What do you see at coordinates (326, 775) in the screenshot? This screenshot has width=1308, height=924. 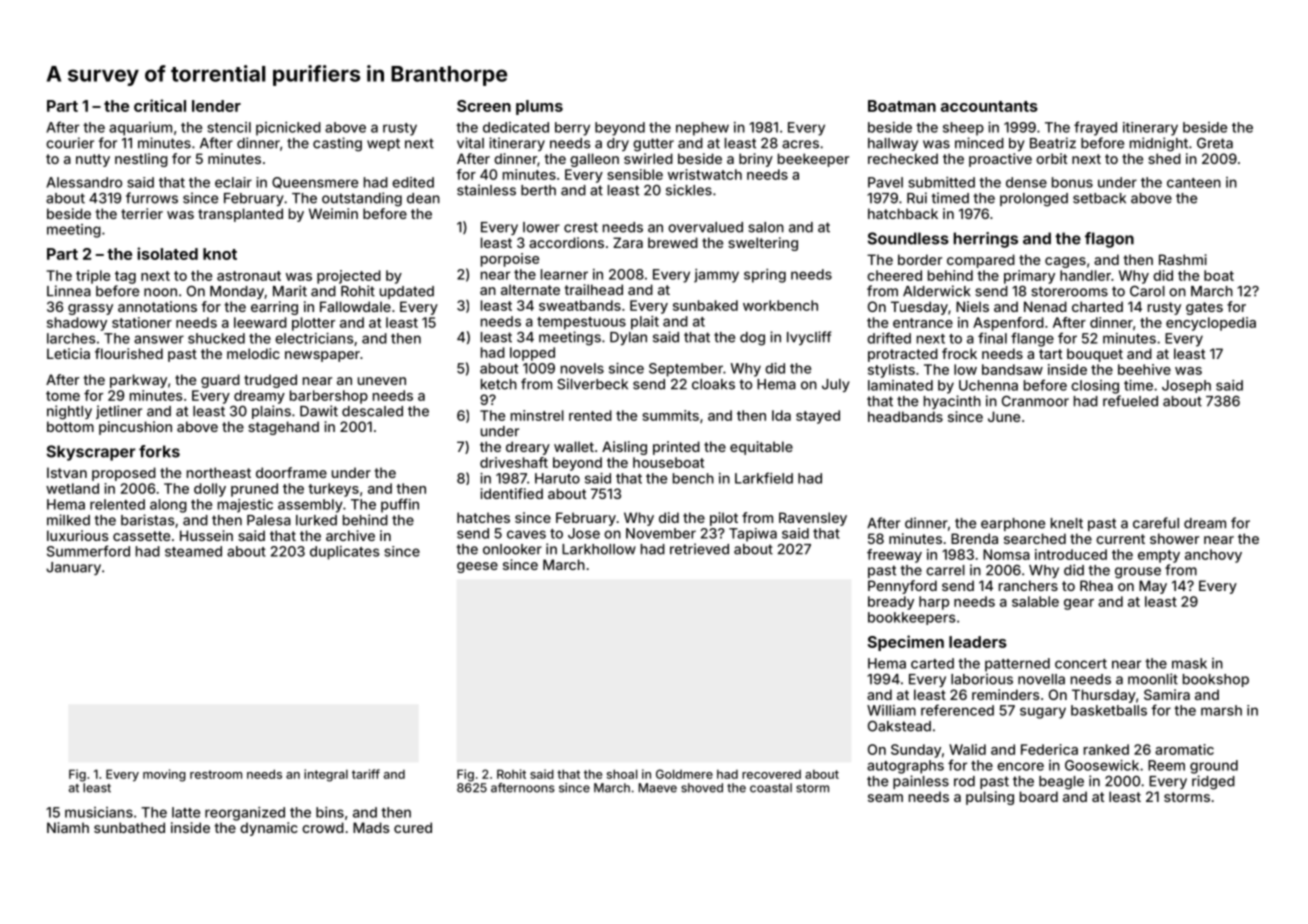 I see `integral` at bounding box center [326, 775].
